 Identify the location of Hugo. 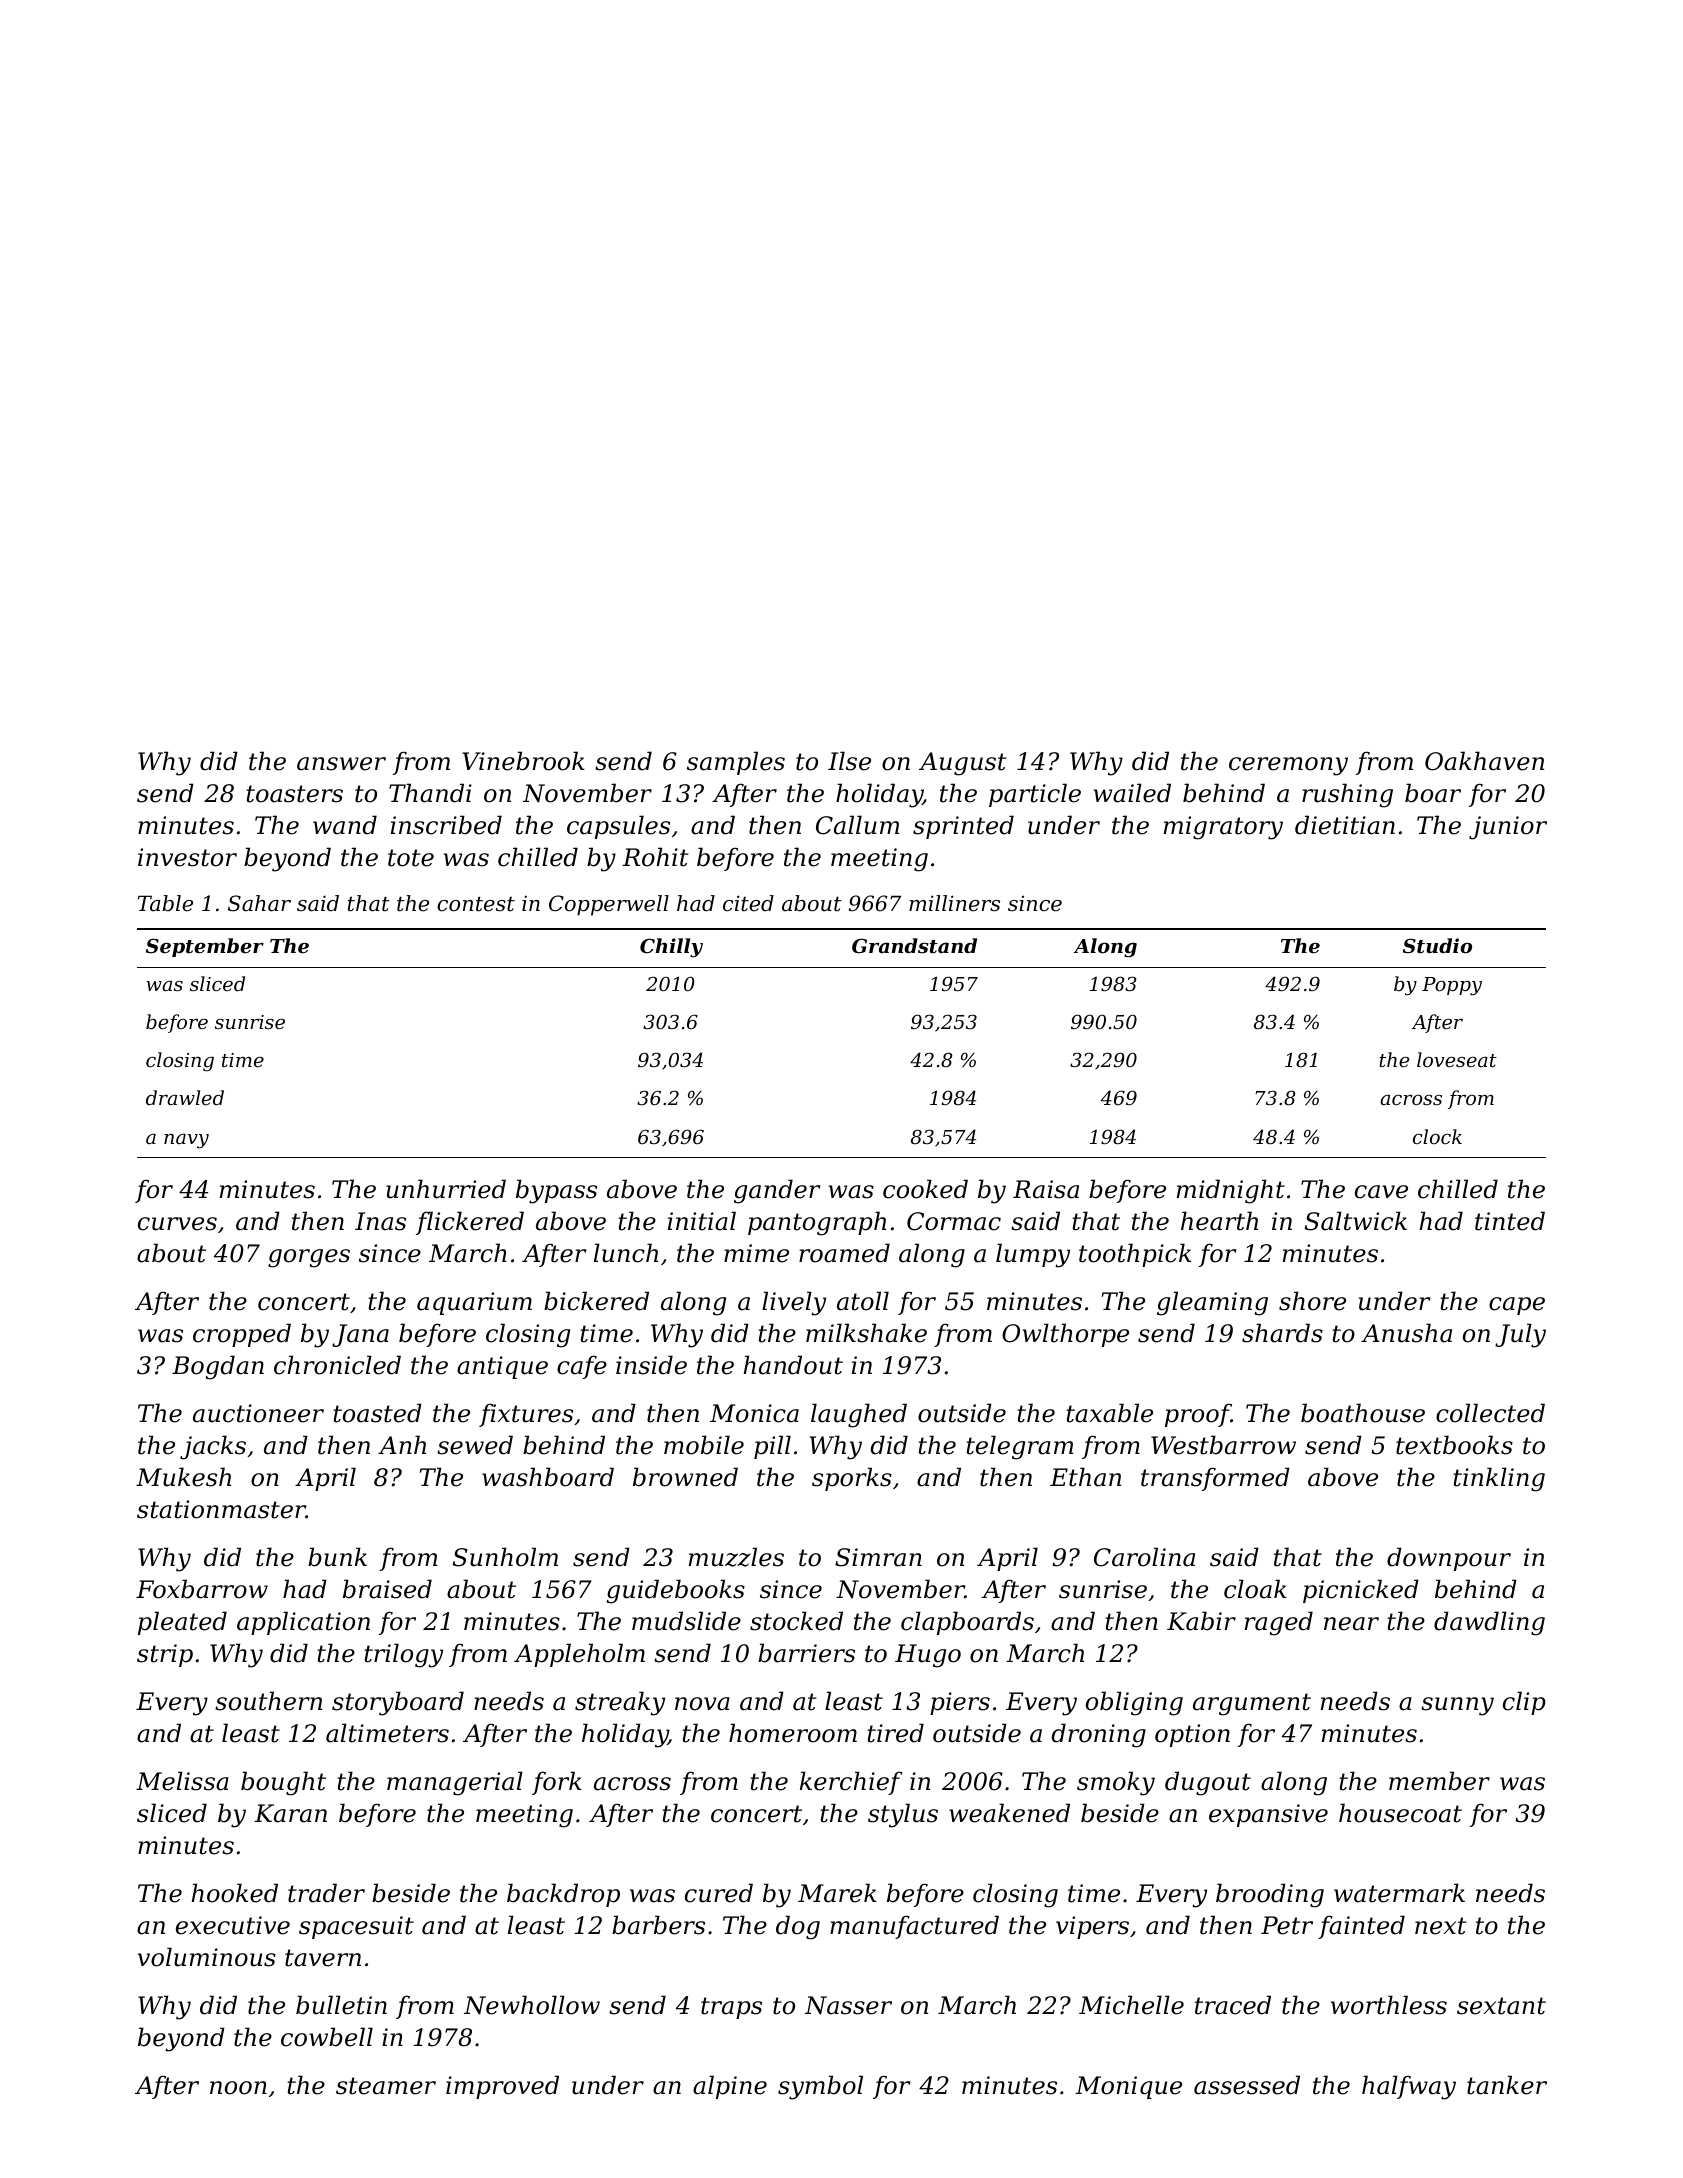
(928, 1656).
